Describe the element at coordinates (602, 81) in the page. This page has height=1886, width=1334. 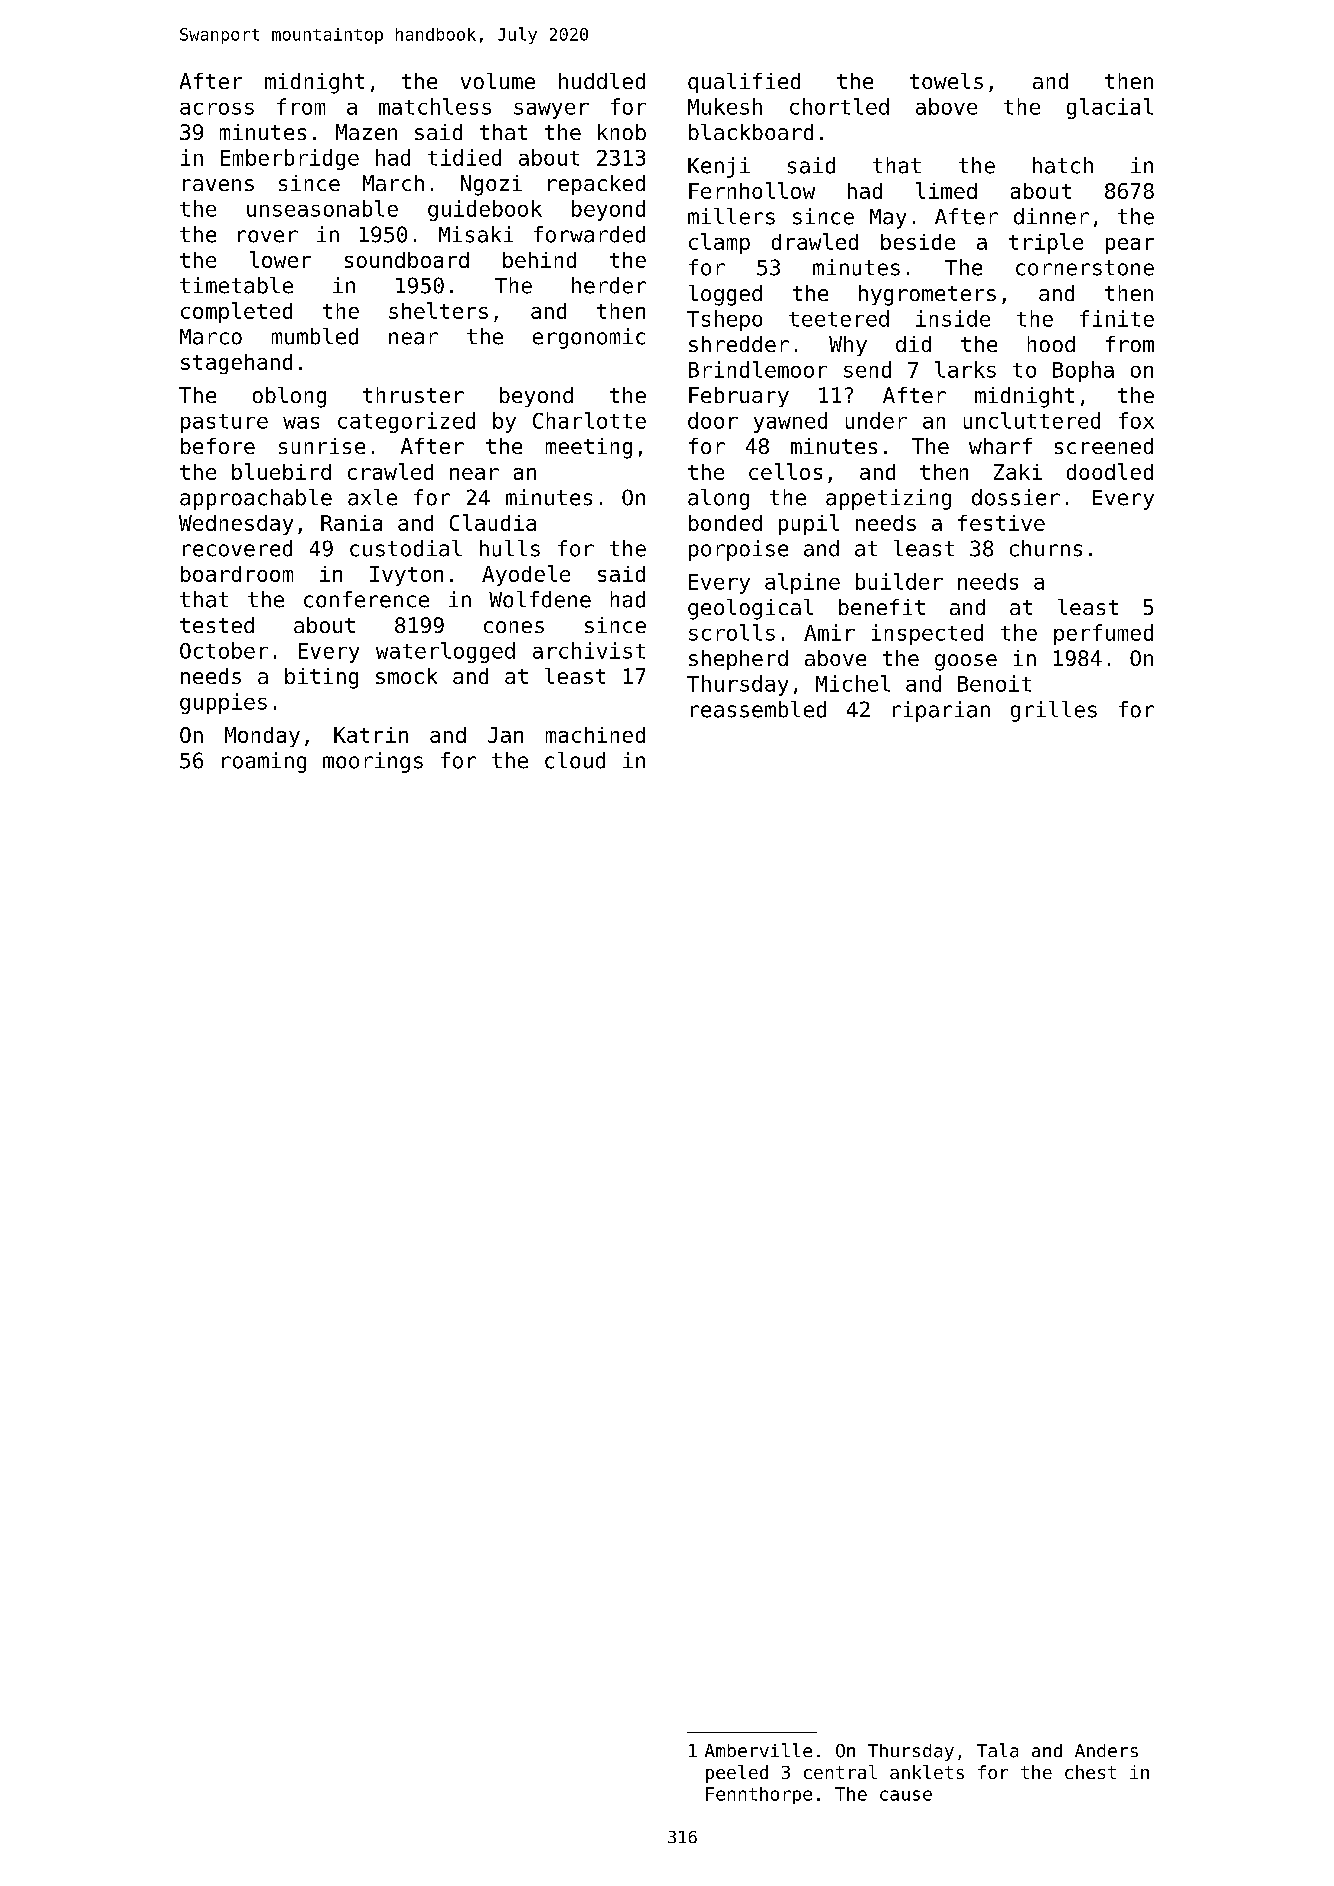
I see `huddled` at that location.
